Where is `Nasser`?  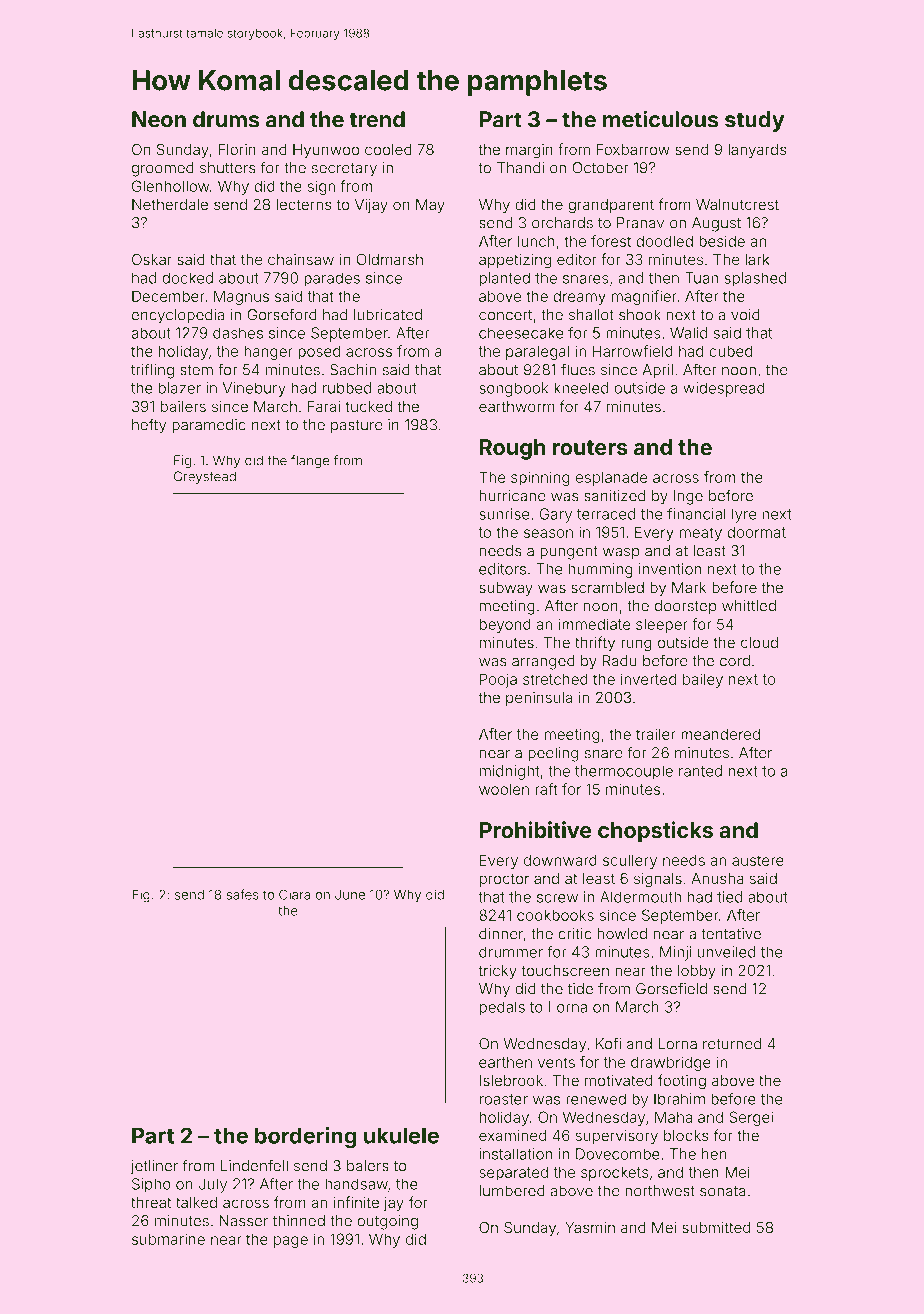
Nasser is located at coordinates (243, 1221).
